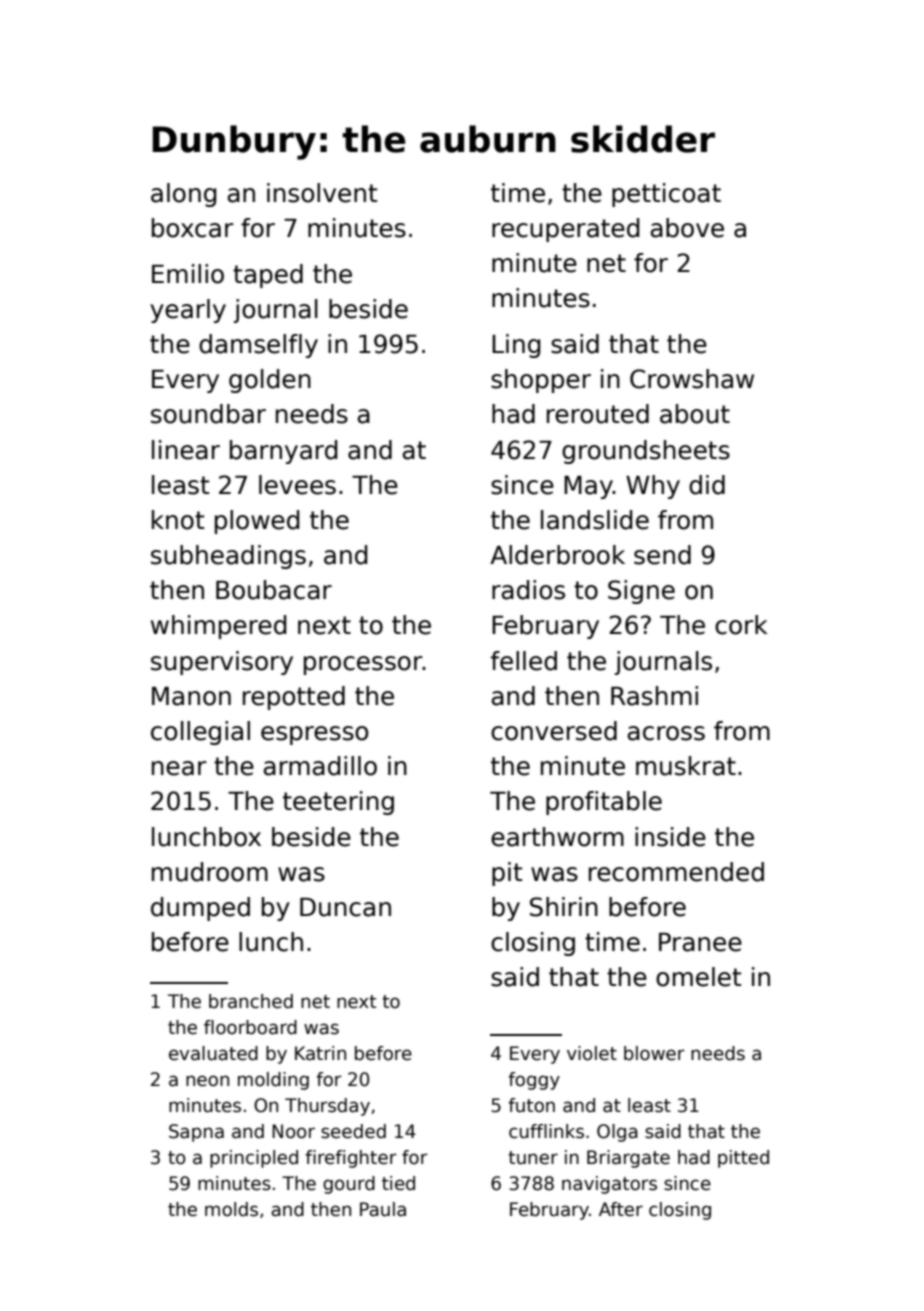 This page has height=1311, width=924. I want to click on recuperated, so click(566, 230).
